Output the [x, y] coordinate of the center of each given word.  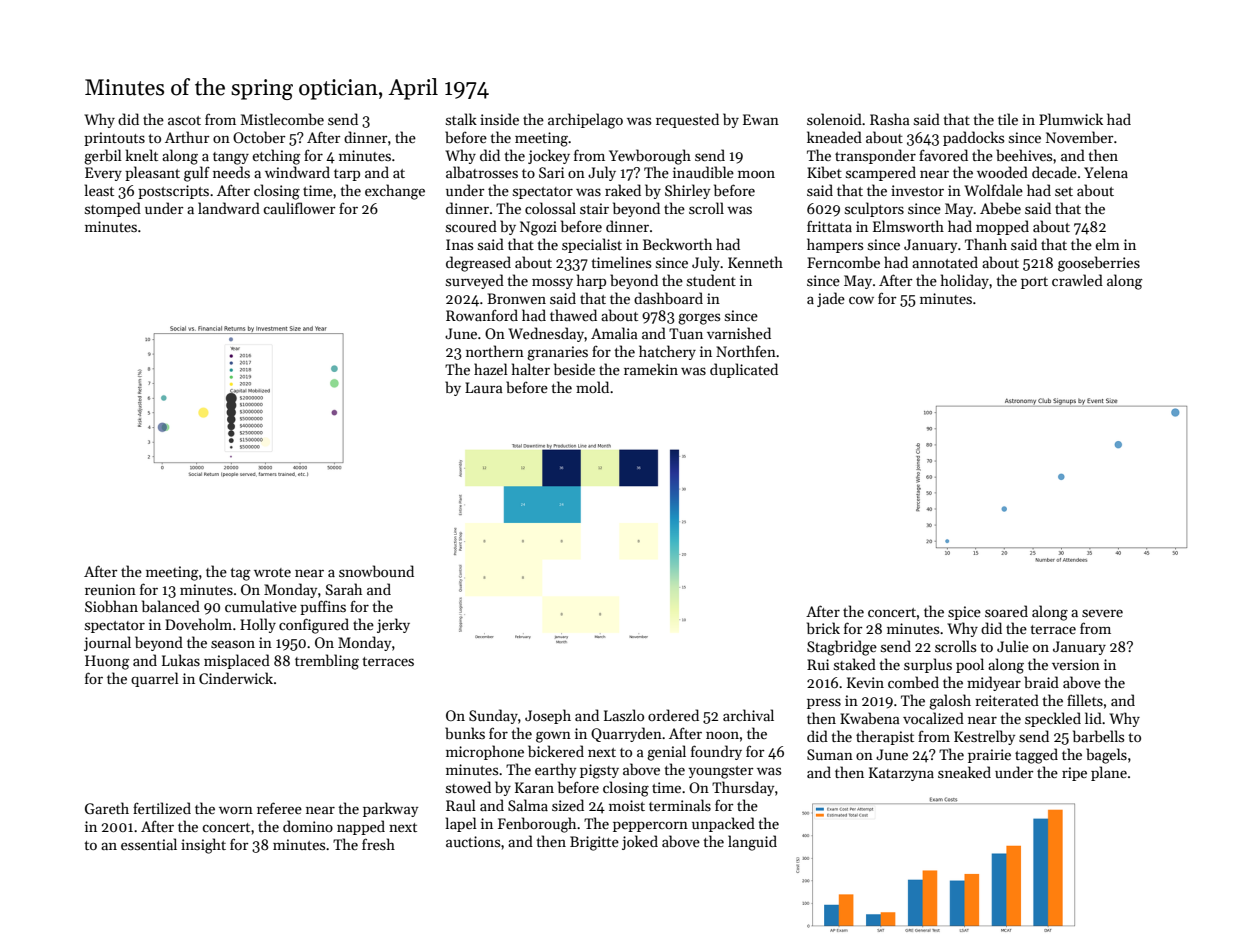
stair [594, 208]
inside [499, 119]
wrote [272, 572]
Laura [484, 387]
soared [1006, 611]
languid [752, 843]
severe [1102, 613]
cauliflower [299, 208]
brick [823, 628]
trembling [327, 662]
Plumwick [1071, 119]
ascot [184, 120]
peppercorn [650, 826]
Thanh [986, 244]
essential [149, 844]
